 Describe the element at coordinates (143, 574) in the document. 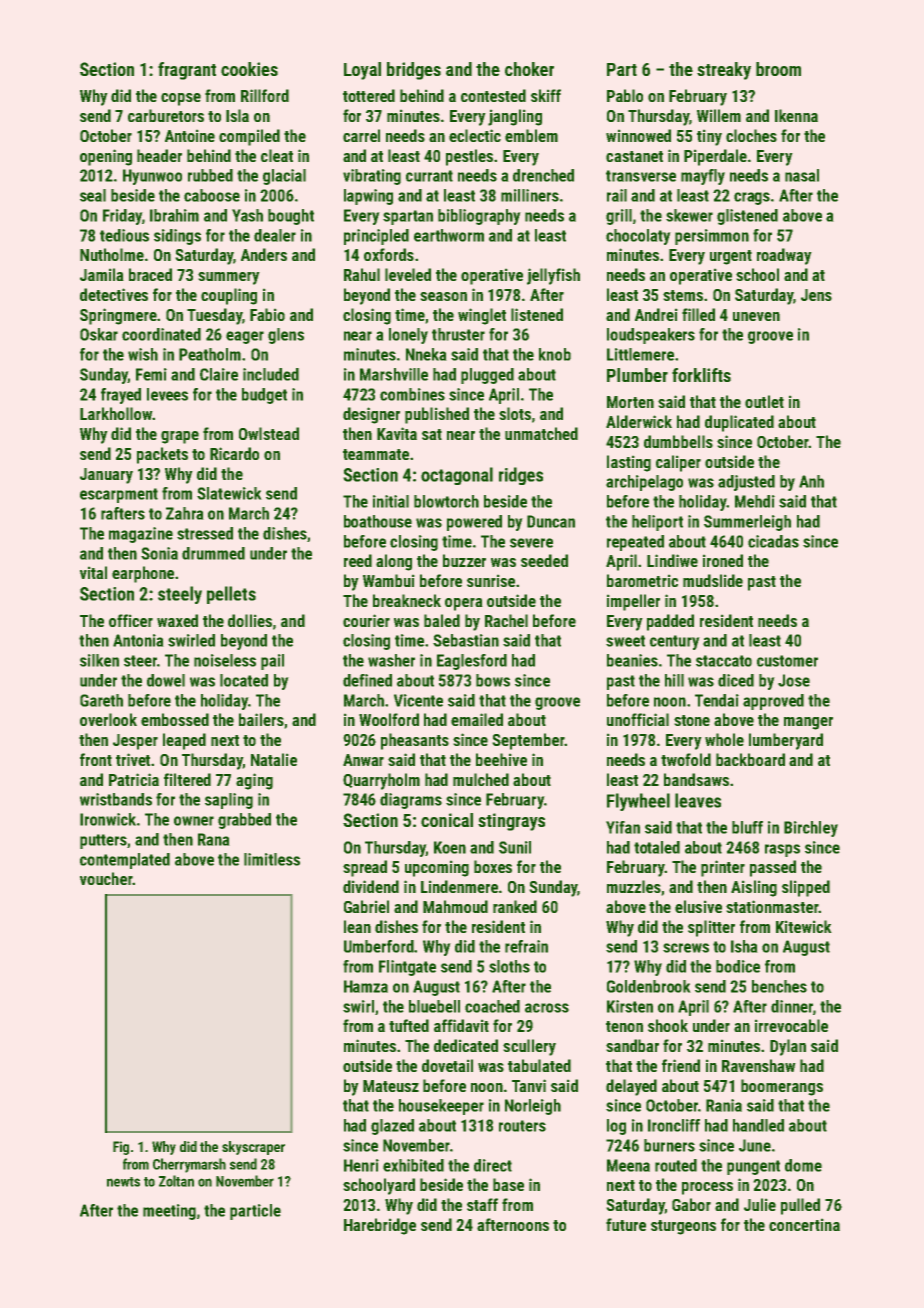

I see `earphone` at that location.
